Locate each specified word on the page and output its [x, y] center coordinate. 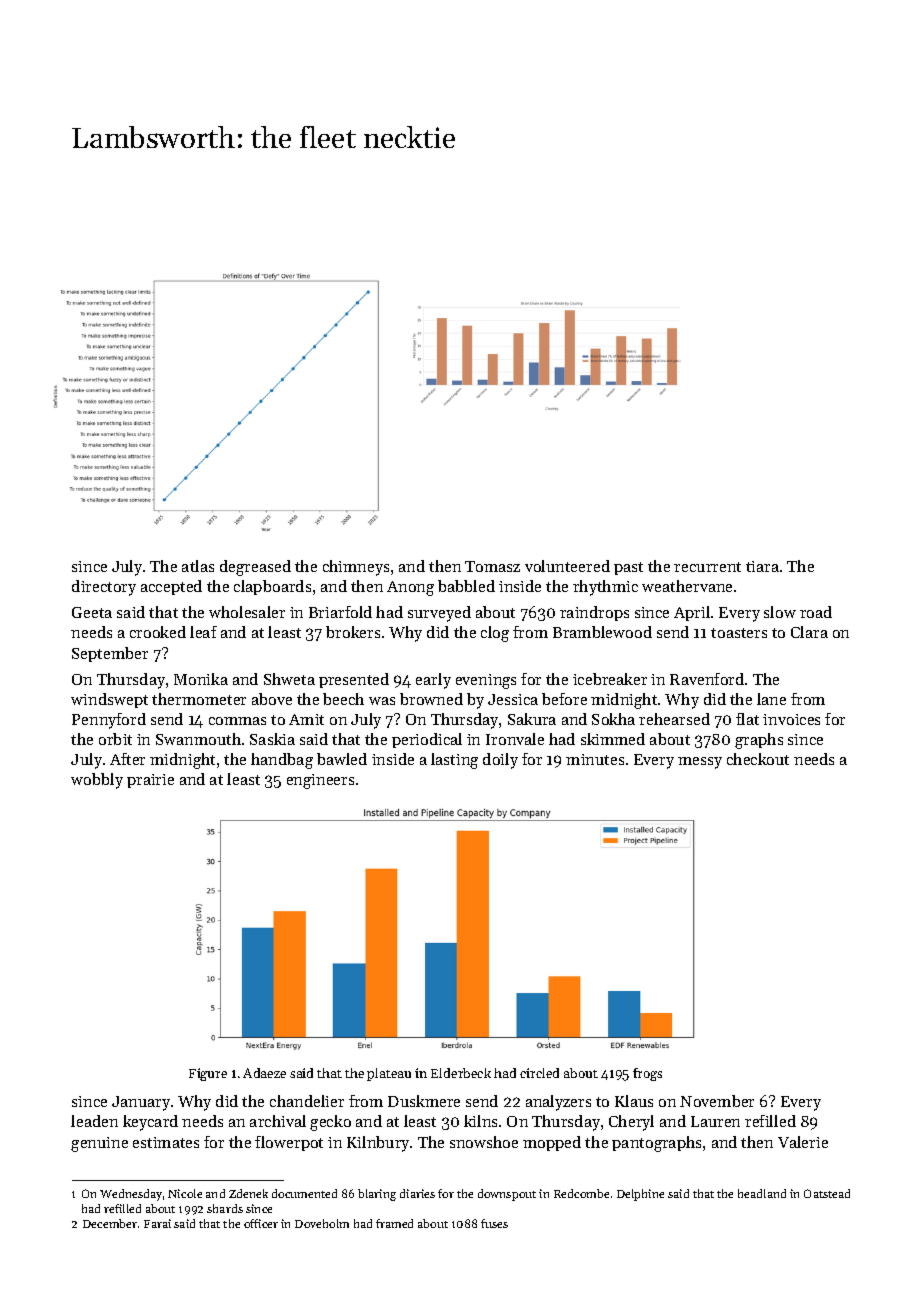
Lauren [715, 1121]
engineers [320, 781]
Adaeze [264, 1073]
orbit [115, 739]
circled [539, 1073]
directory [104, 588]
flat [747, 719]
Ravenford [707, 679]
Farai [157, 1223]
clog [495, 634]
